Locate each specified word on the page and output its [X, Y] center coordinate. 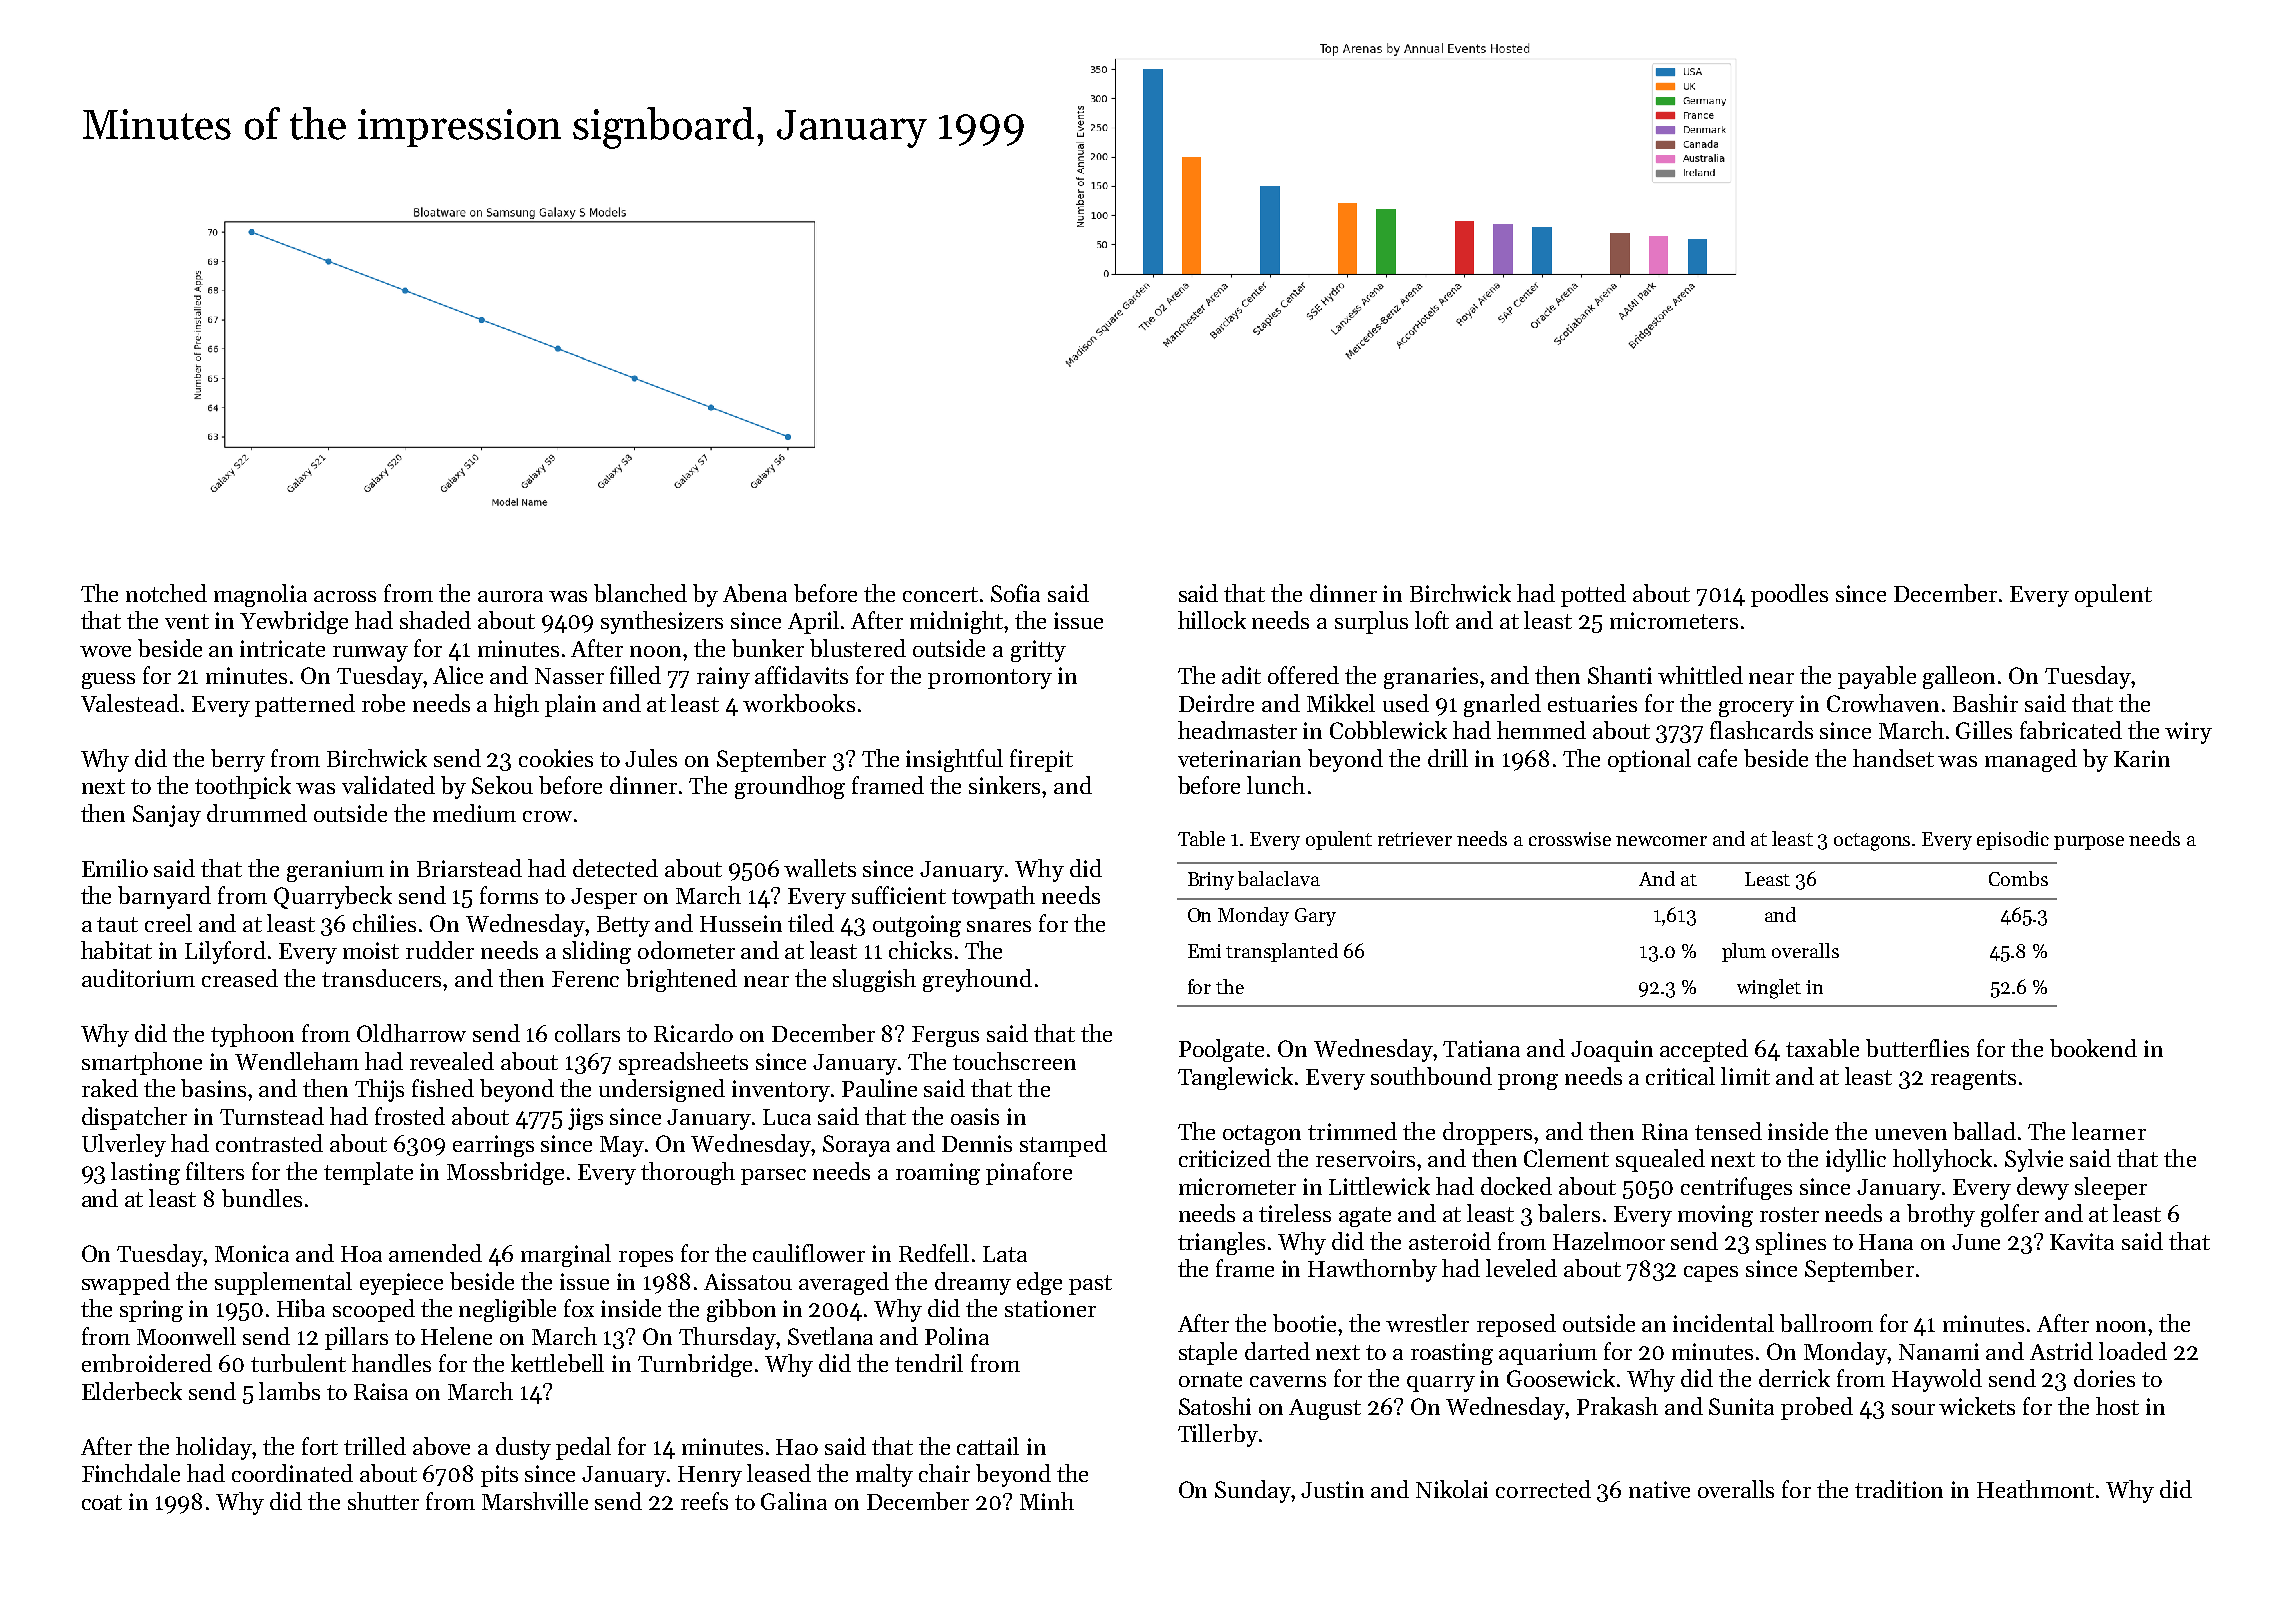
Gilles [1984, 730]
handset [1893, 758]
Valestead [130, 703]
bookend [2093, 1048]
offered [1303, 675]
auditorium [138, 978]
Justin [1332, 1489]
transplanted [1282, 952]
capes [1711, 1274]
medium [474, 813]
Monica [252, 1253]
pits [499, 1476]
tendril [929, 1363]
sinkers [1004, 785]
